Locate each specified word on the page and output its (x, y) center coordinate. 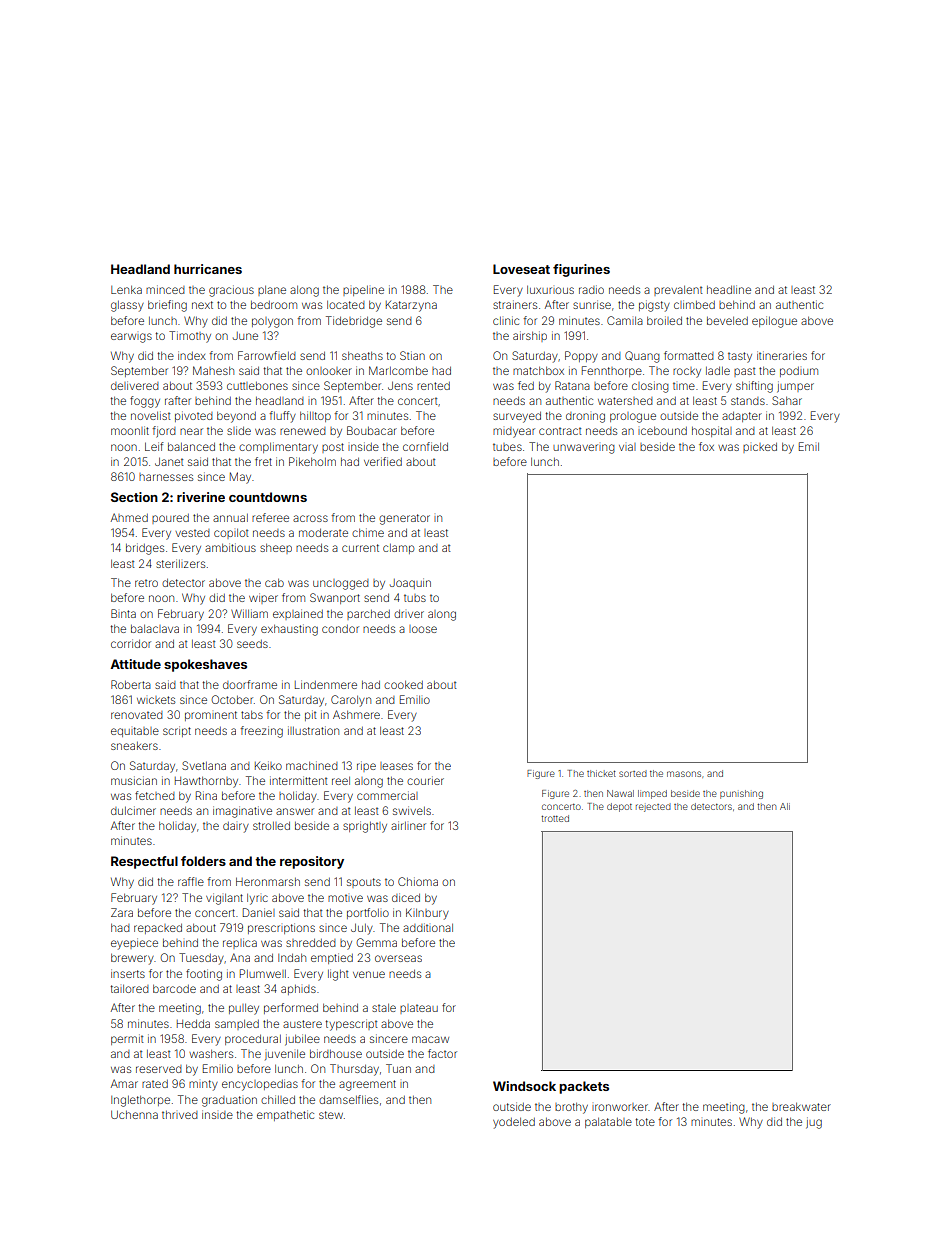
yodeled (514, 1123)
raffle (191, 881)
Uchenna (134, 1114)
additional (428, 927)
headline (729, 289)
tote (645, 1122)
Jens (400, 385)
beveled (727, 321)
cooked (403, 685)
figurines (581, 270)
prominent (211, 716)
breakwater (801, 1107)
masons (684, 774)
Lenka (126, 290)
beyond (236, 417)
